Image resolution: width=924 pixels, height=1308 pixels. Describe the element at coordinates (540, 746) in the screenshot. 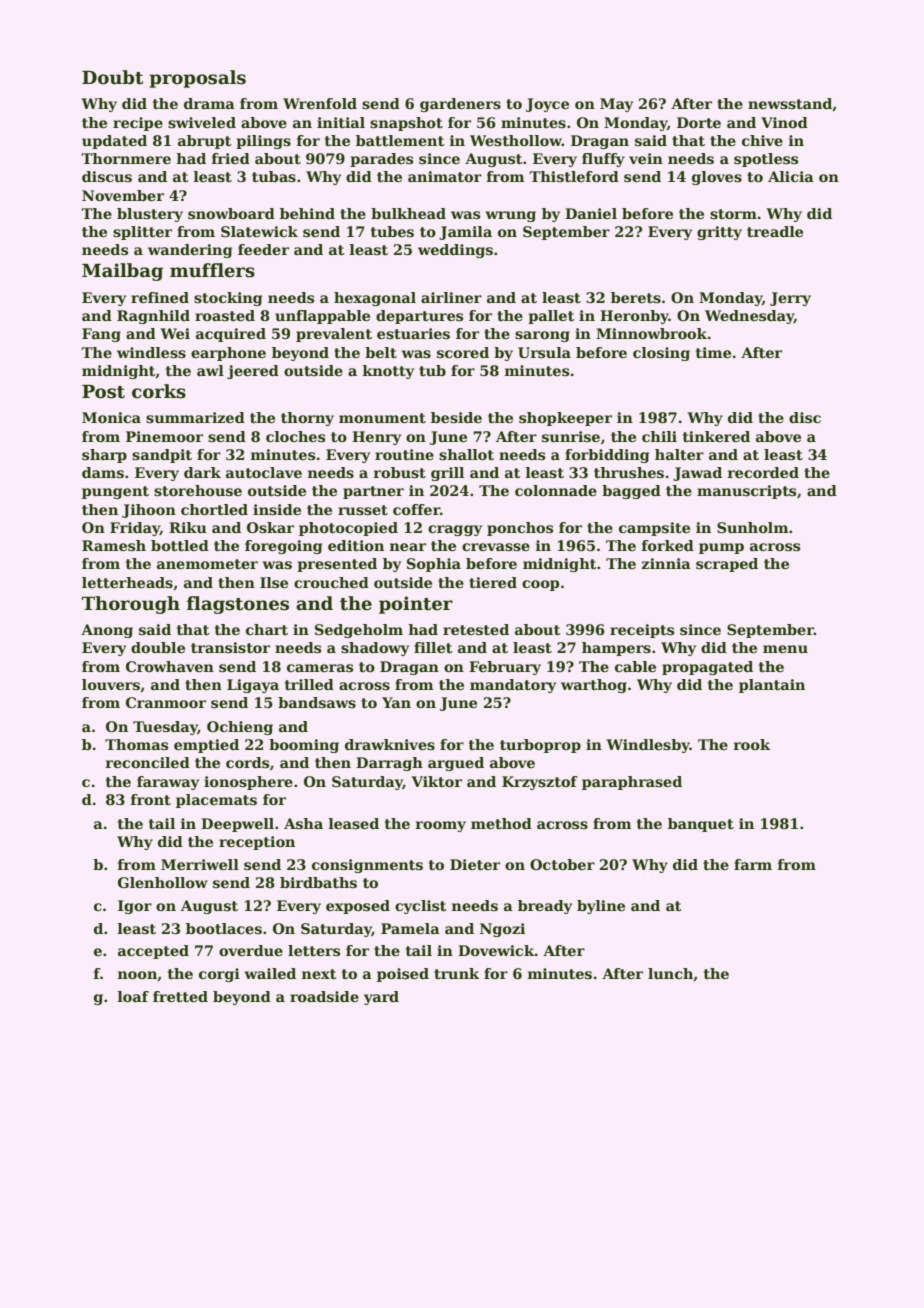

I see `turboprop` at that location.
